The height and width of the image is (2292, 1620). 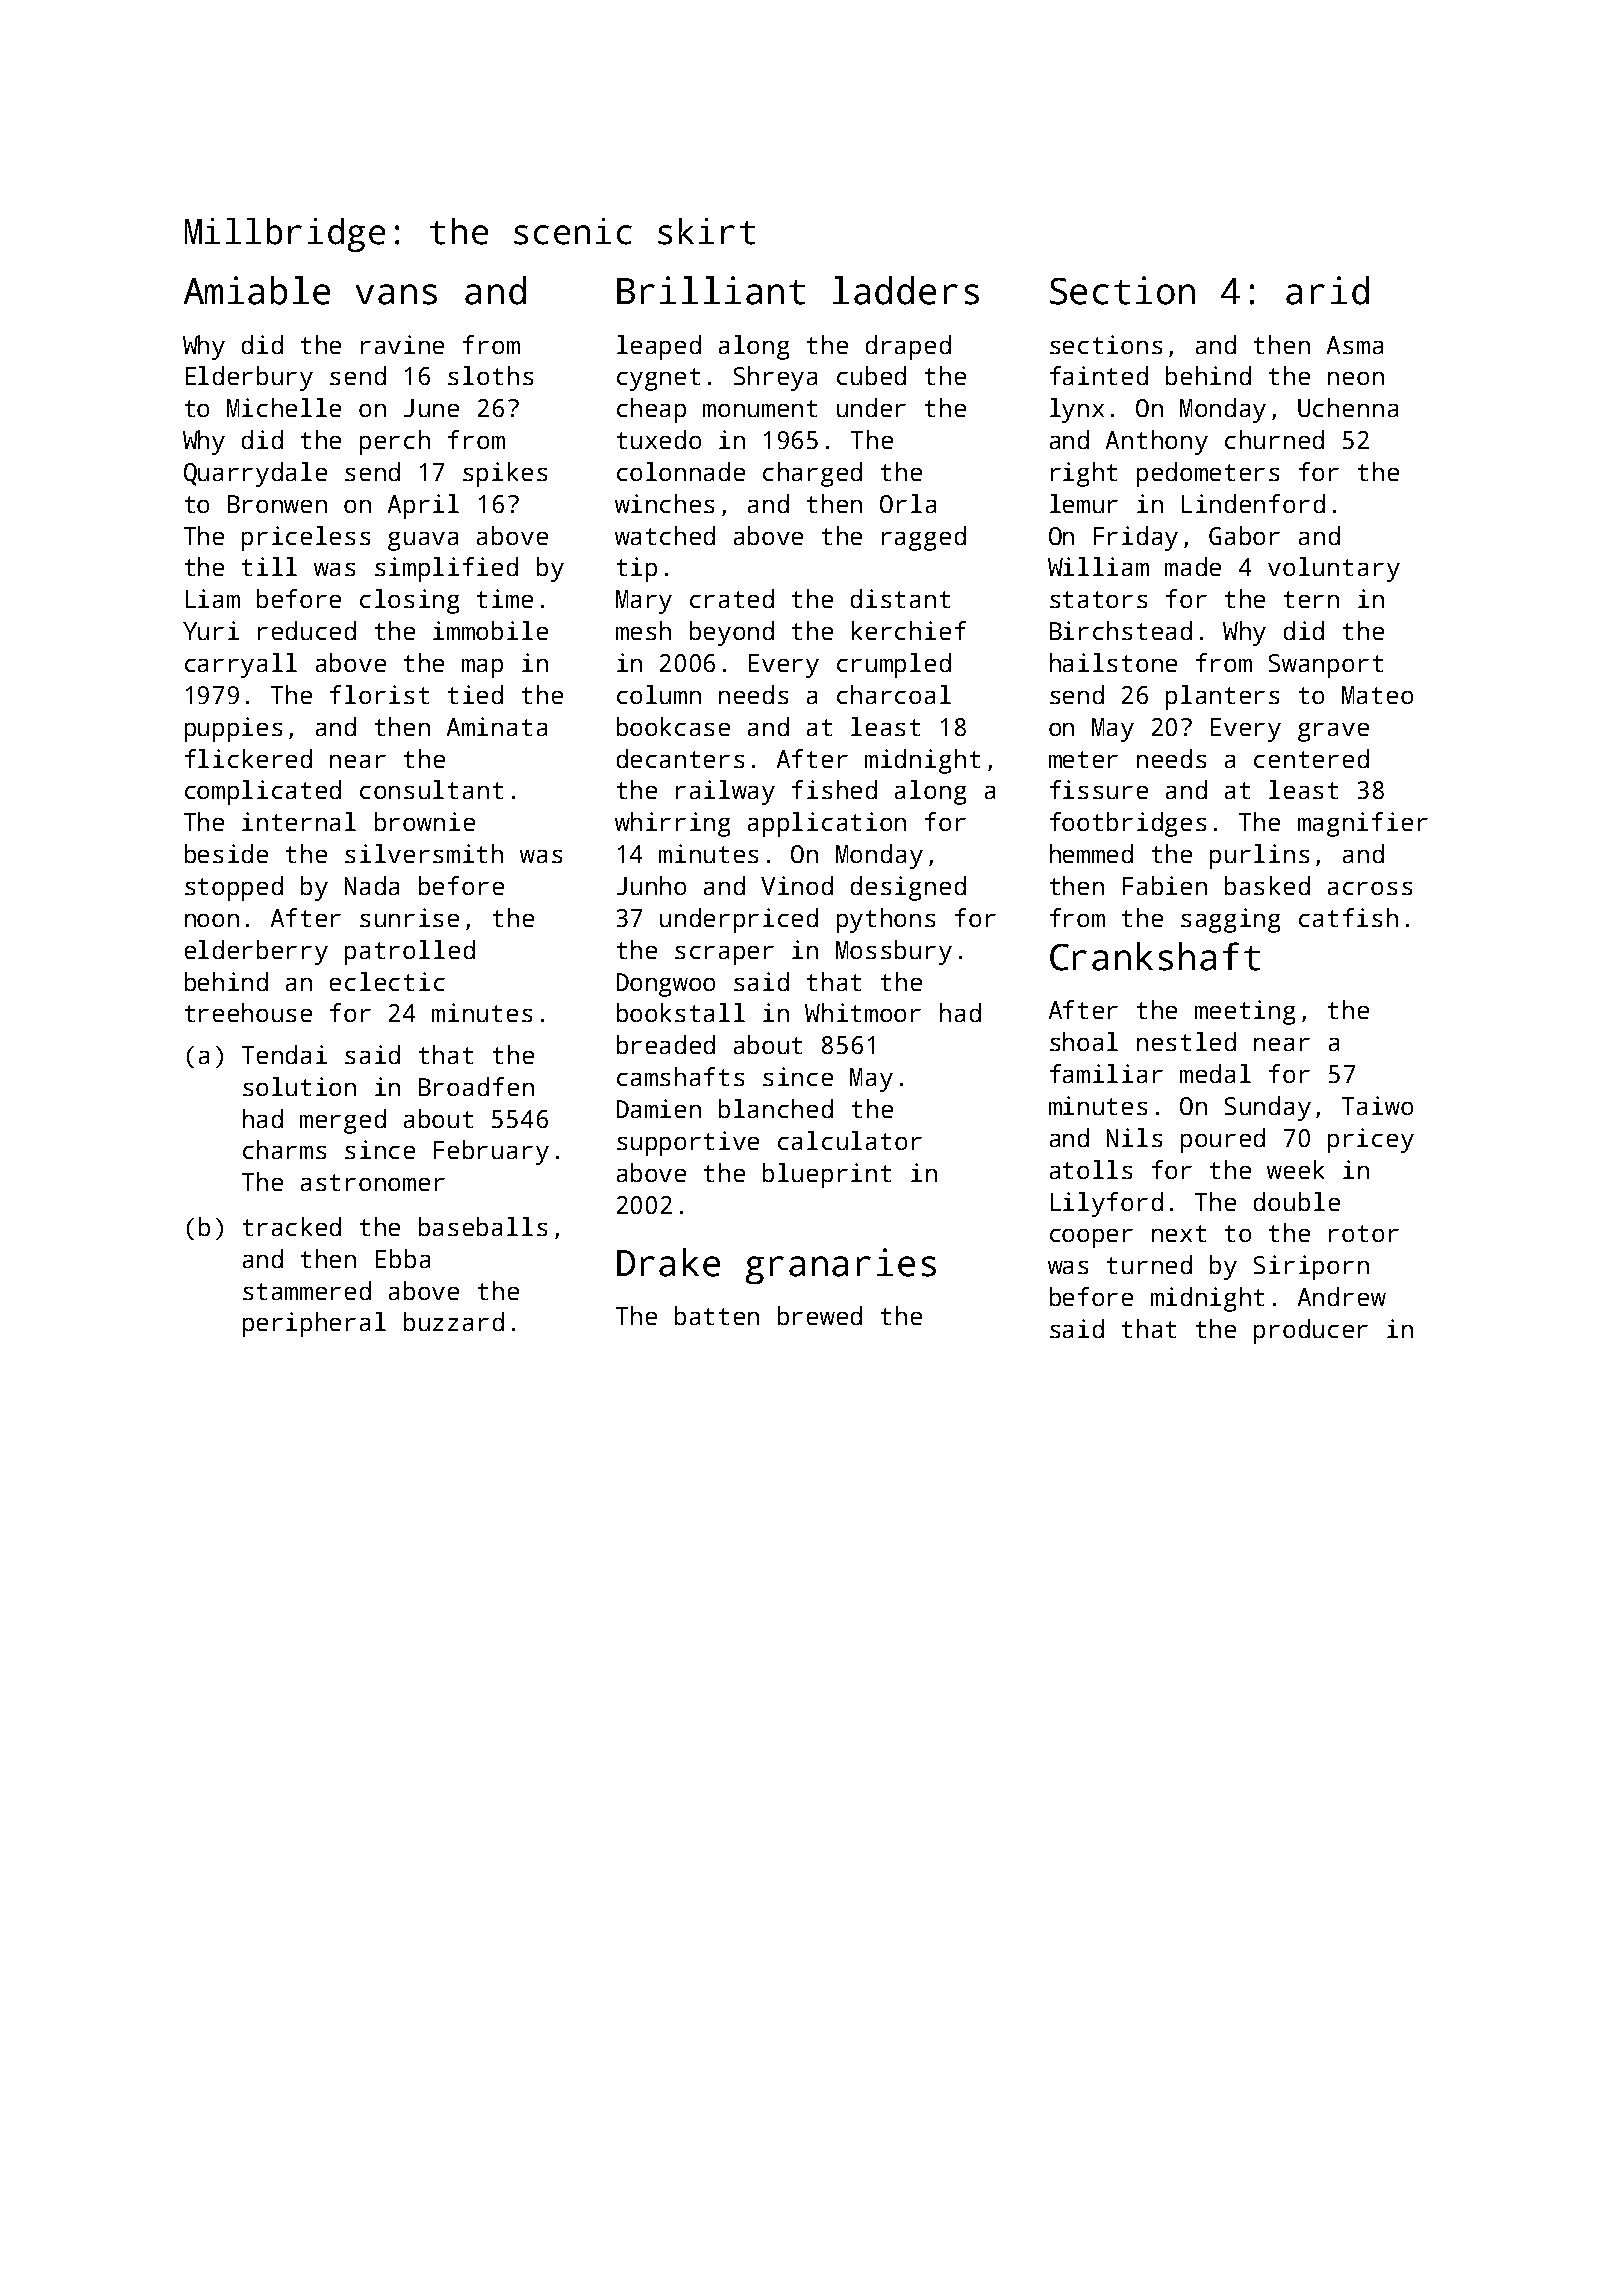 What do you see at coordinates (233, 729) in the image?
I see `puppies` at bounding box center [233, 729].
